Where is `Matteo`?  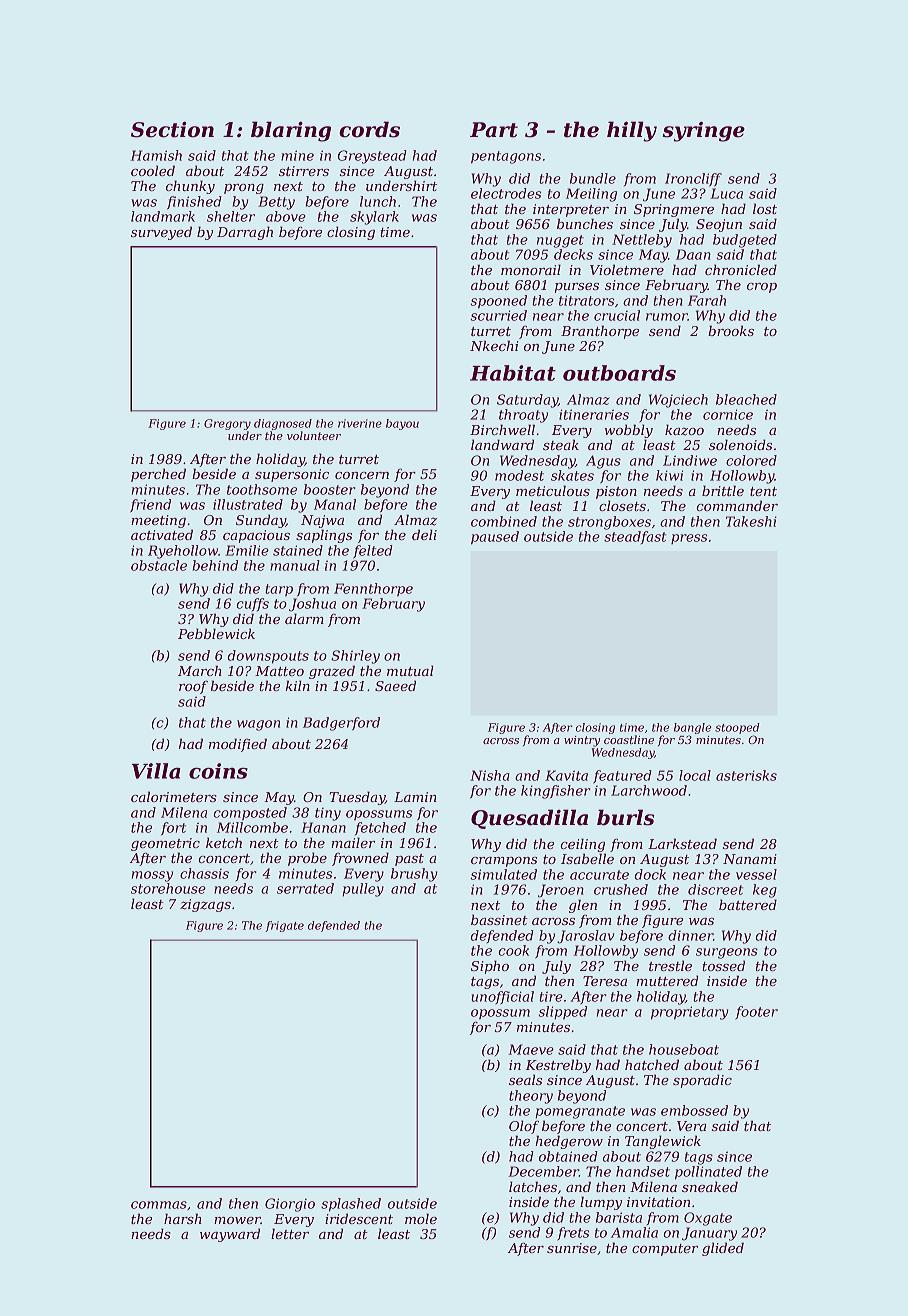
Matteo is located at coordinates (279, 671).
